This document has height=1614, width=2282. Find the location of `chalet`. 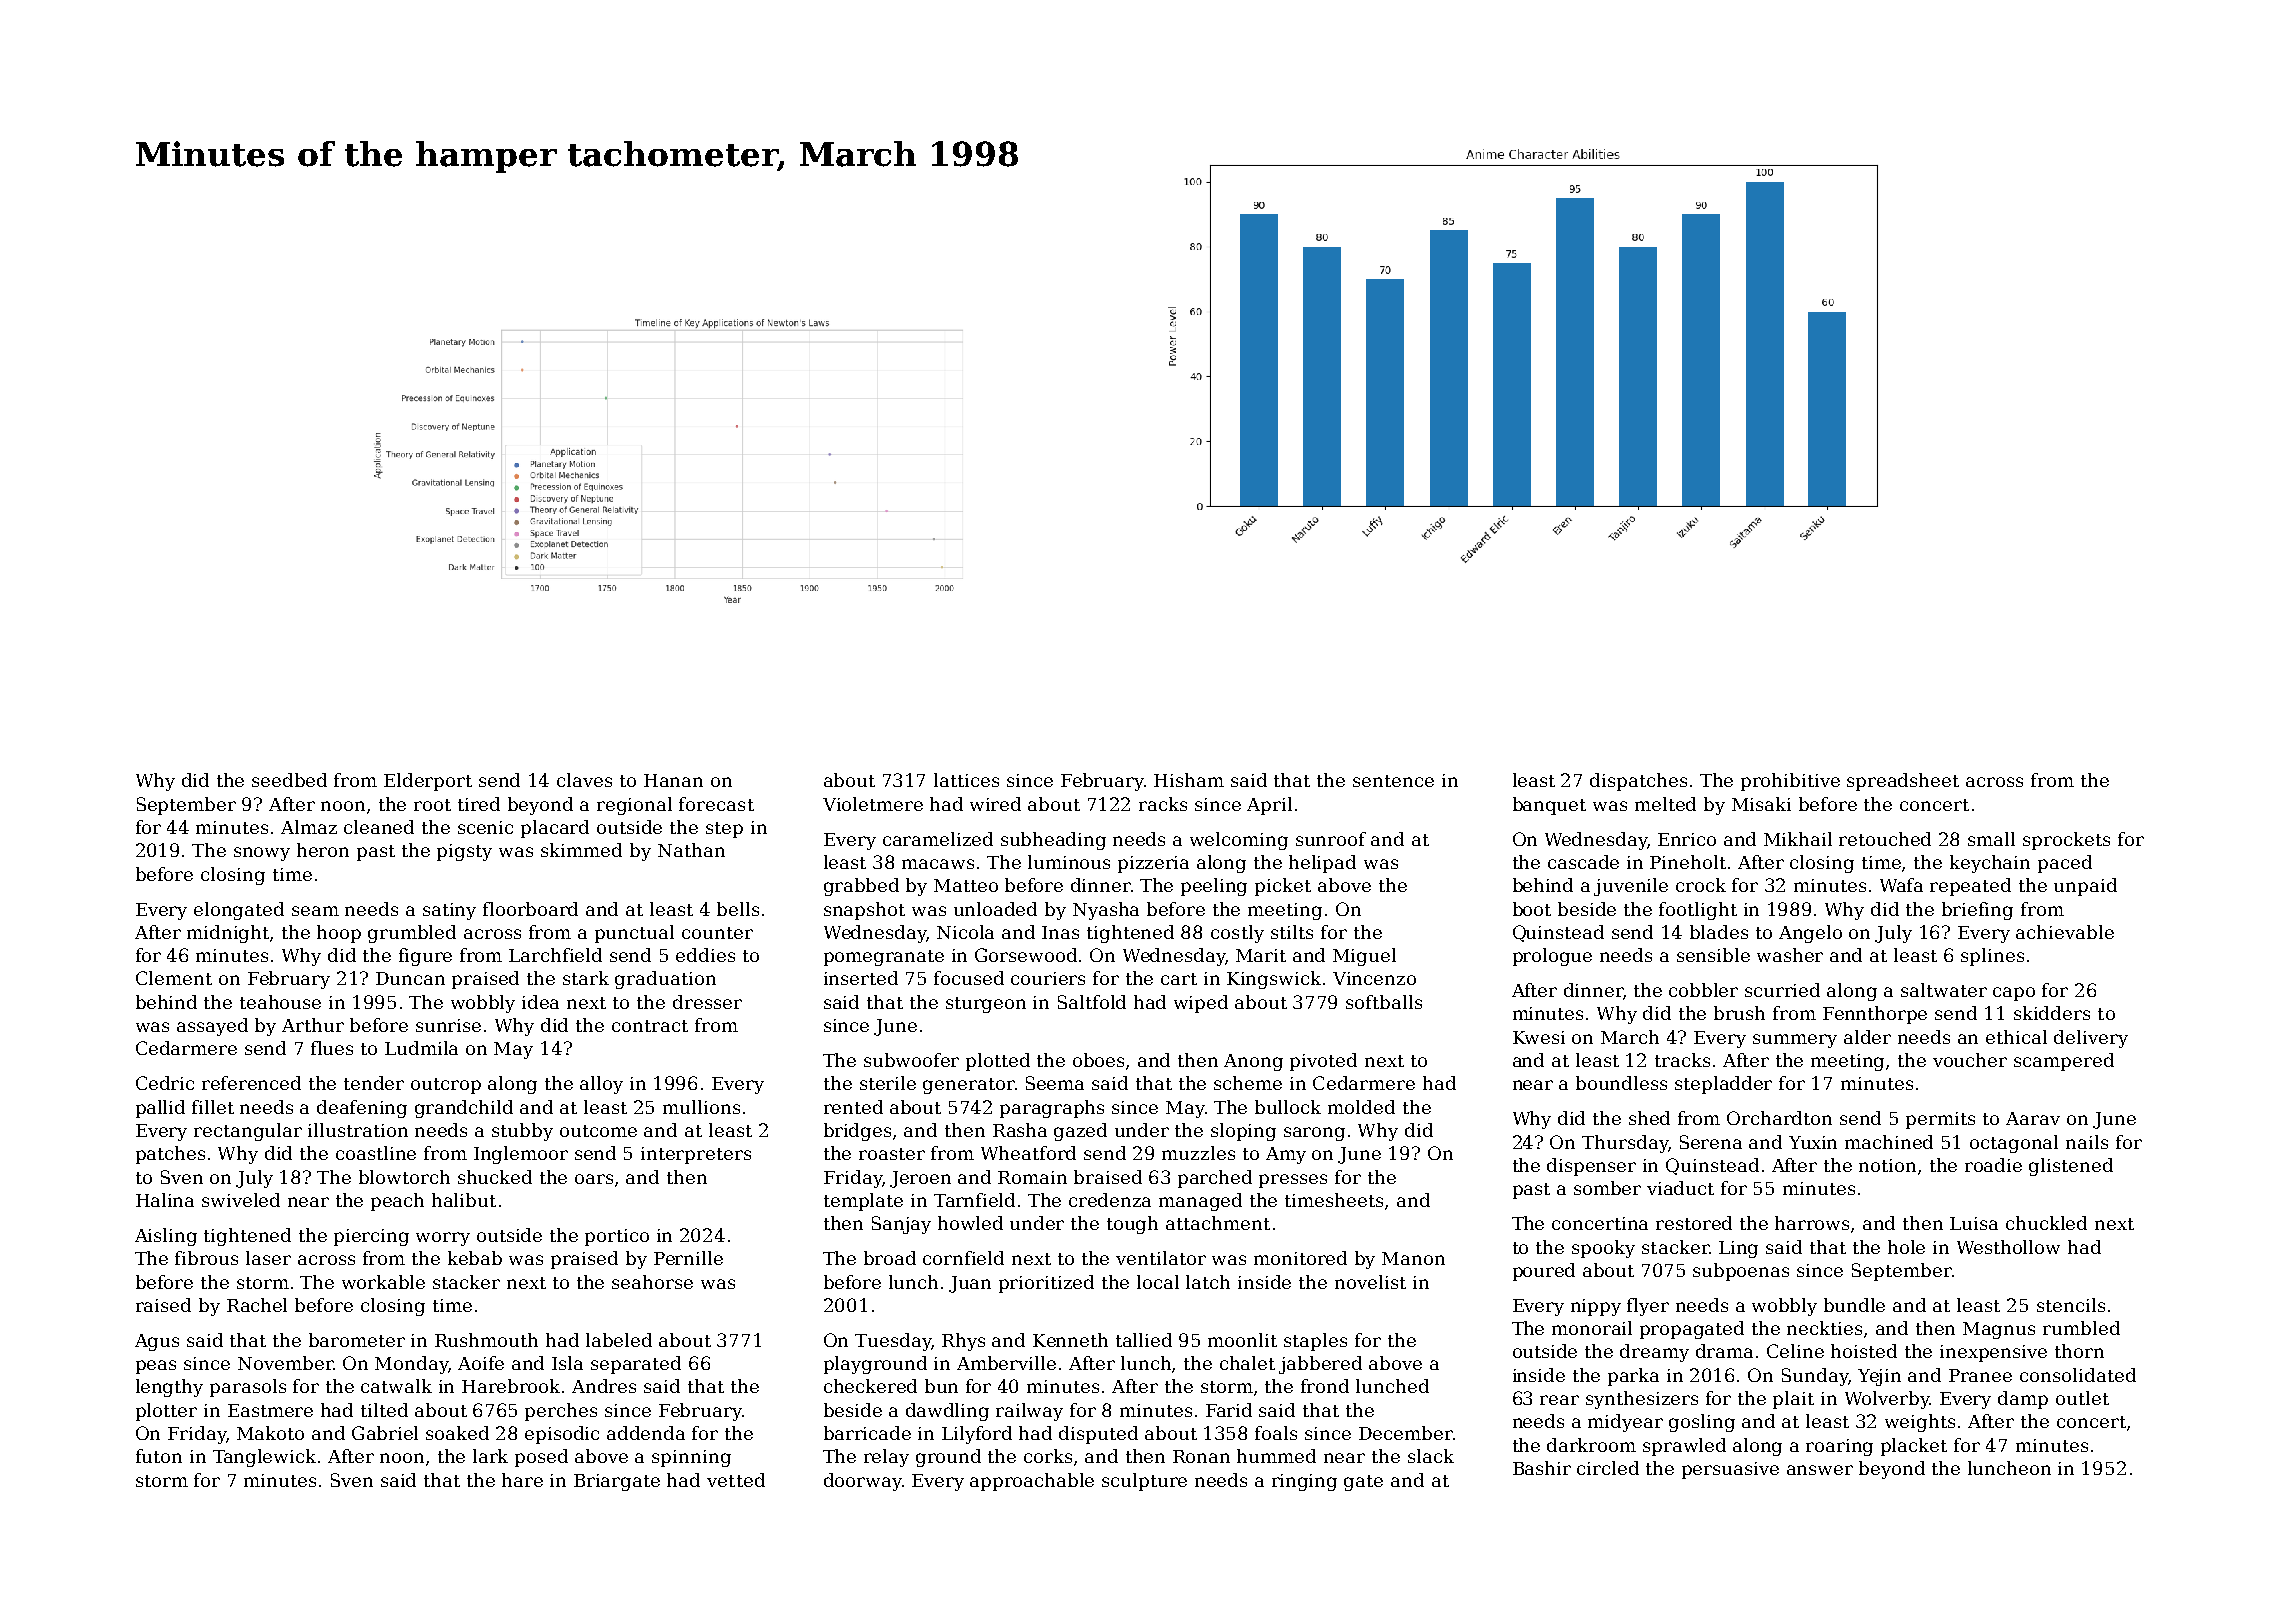

chalet is located at coordinates (1247, 1363).
